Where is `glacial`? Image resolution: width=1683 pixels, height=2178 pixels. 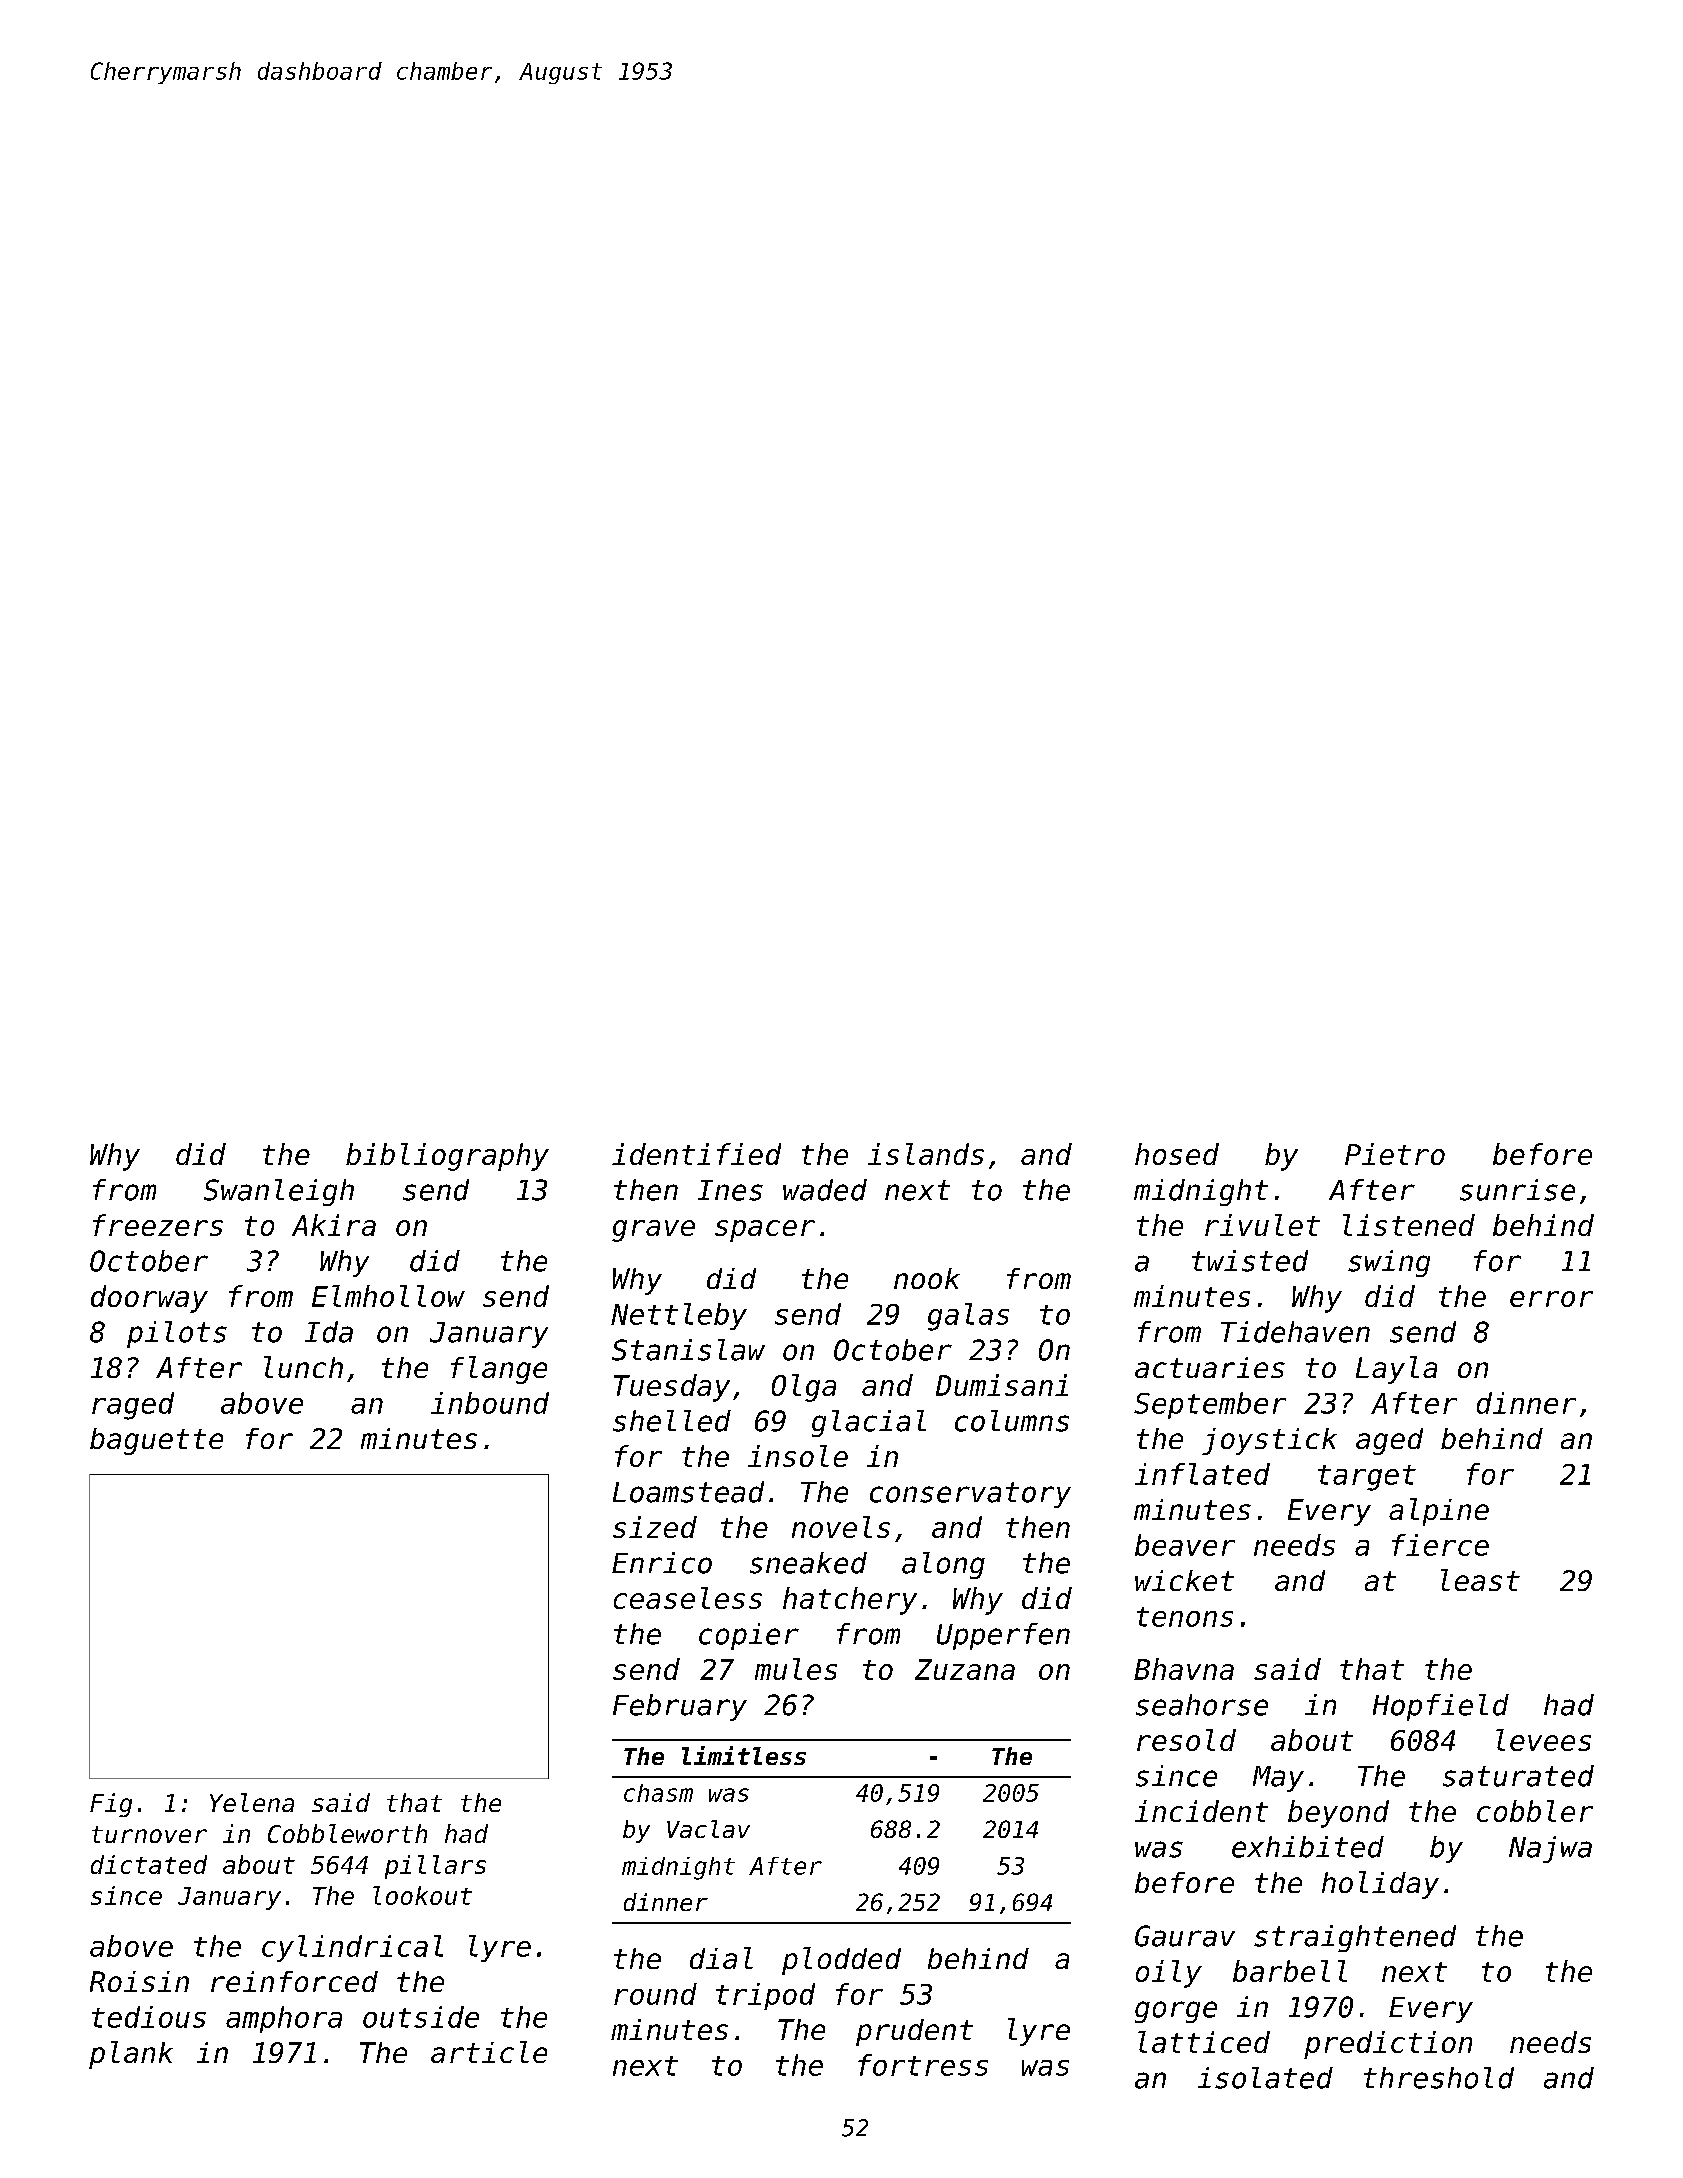 glacial is located at coordinates (869, 1423).
